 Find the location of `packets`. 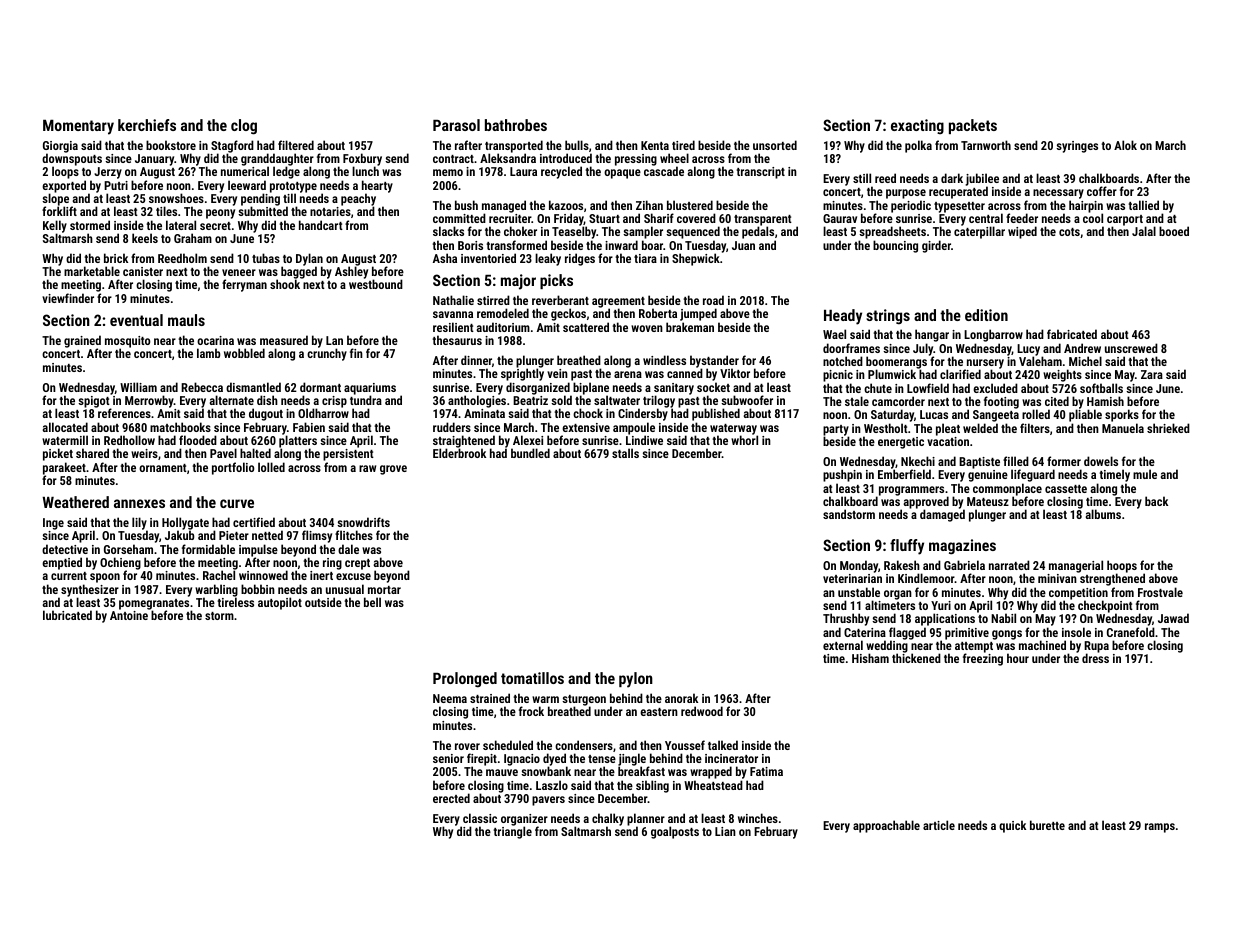

packets is located at coordinates (973, 126).
